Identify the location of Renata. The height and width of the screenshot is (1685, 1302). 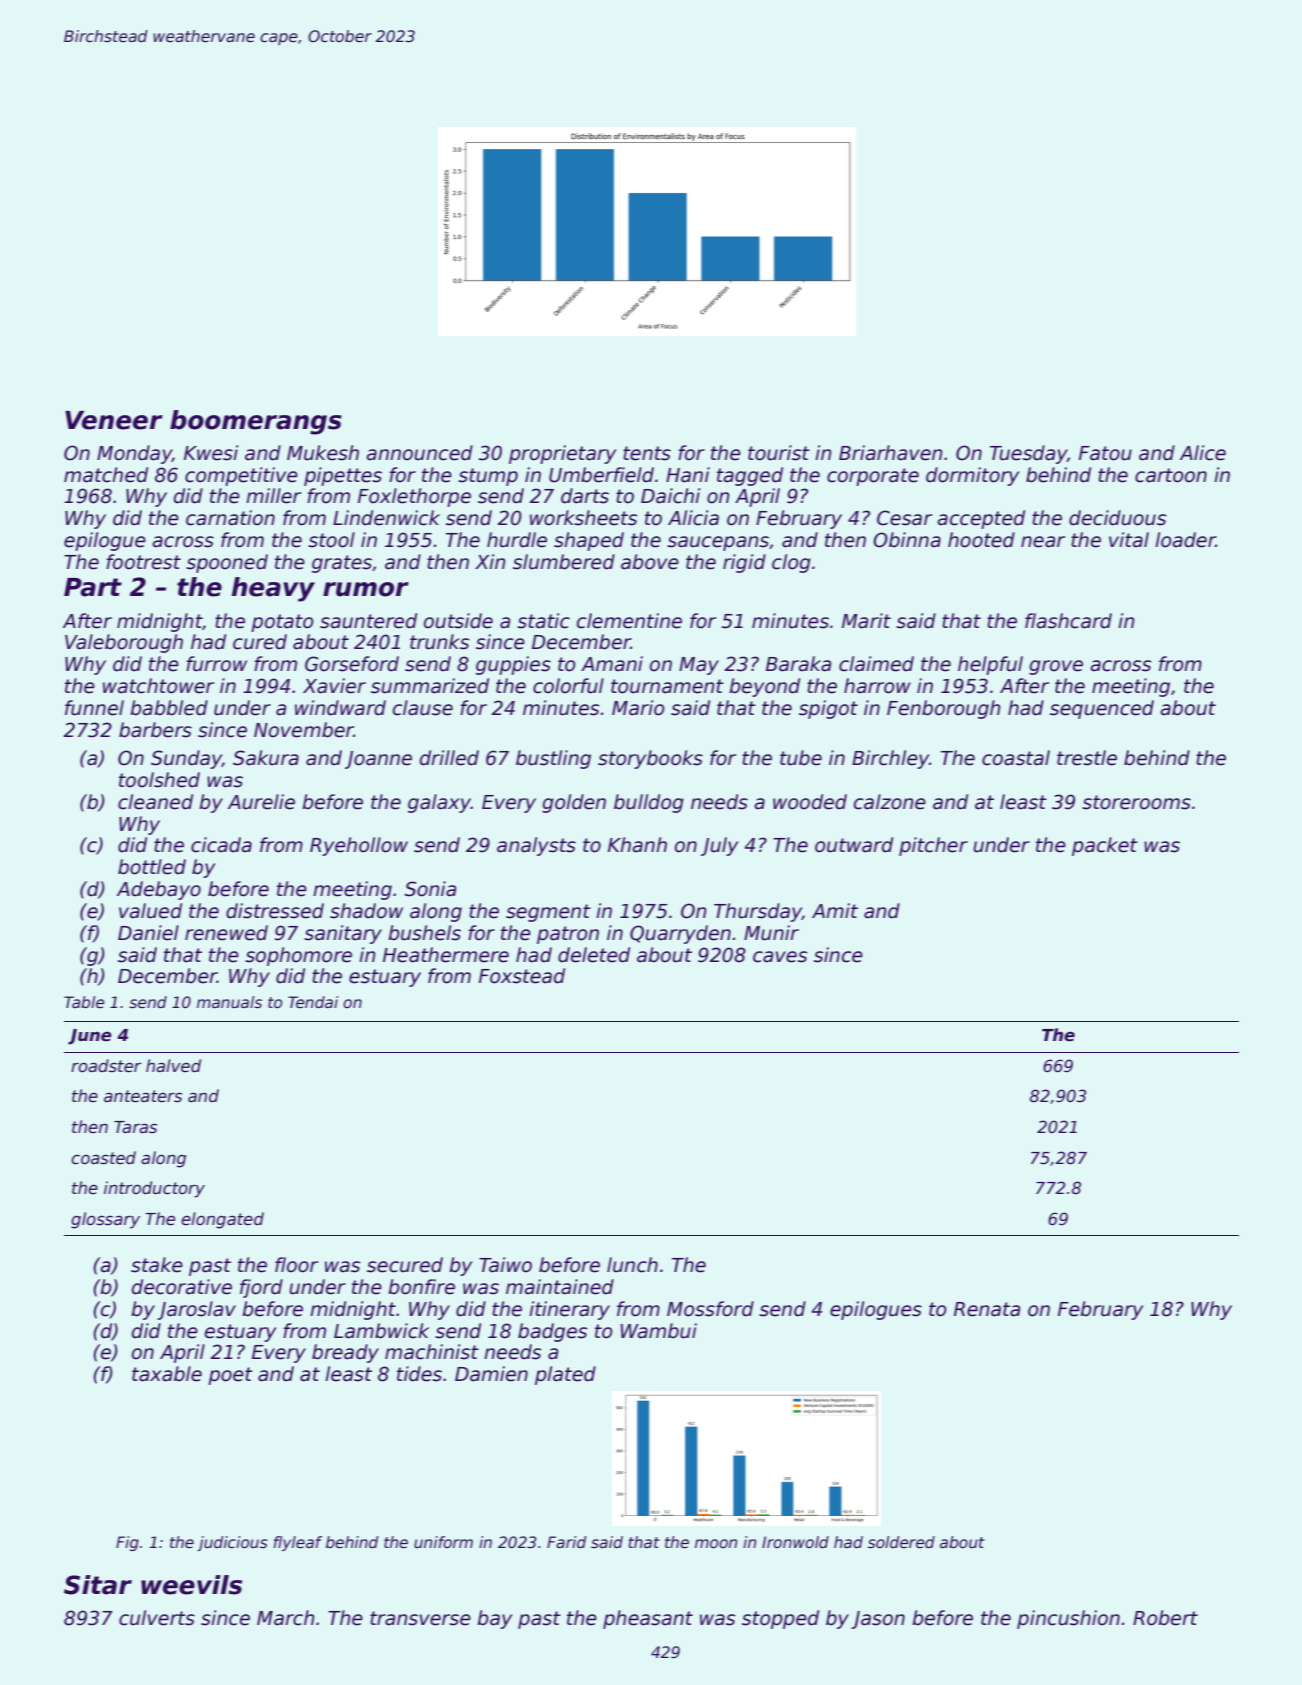
(987, 1309).
